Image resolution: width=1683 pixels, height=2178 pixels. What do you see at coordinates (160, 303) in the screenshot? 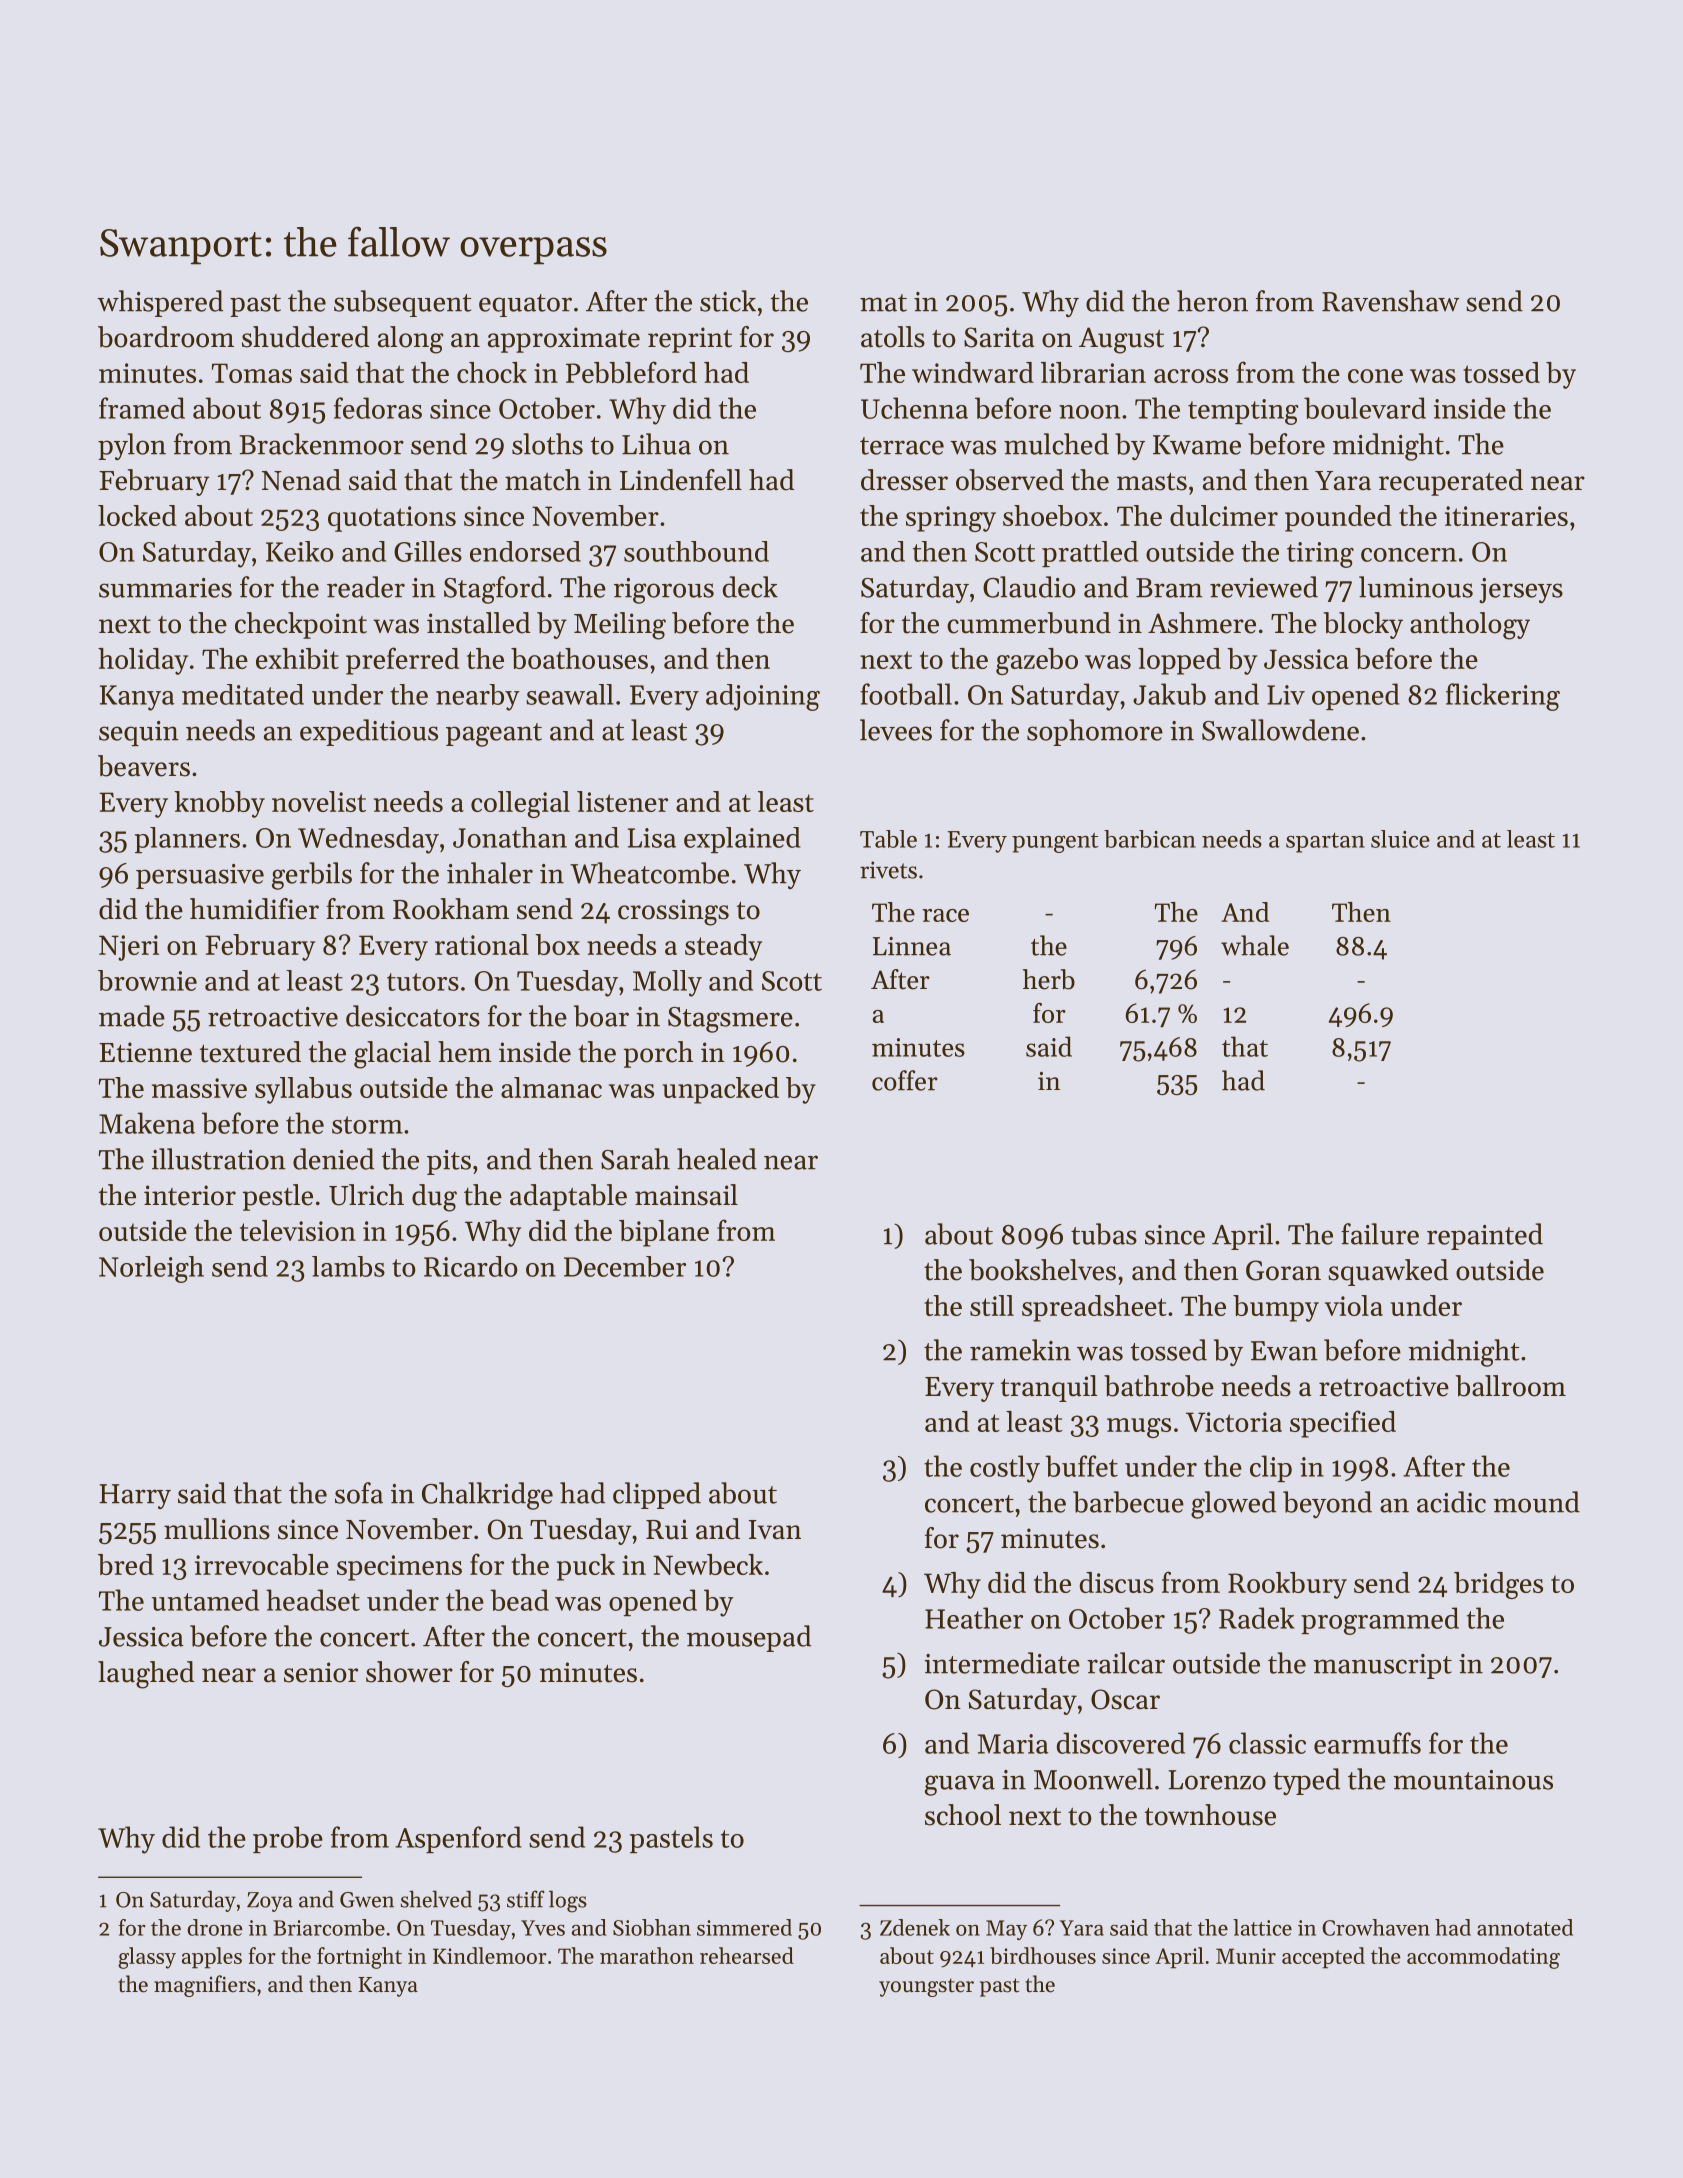
I see `whispered` at bounding box center [160, 303].
